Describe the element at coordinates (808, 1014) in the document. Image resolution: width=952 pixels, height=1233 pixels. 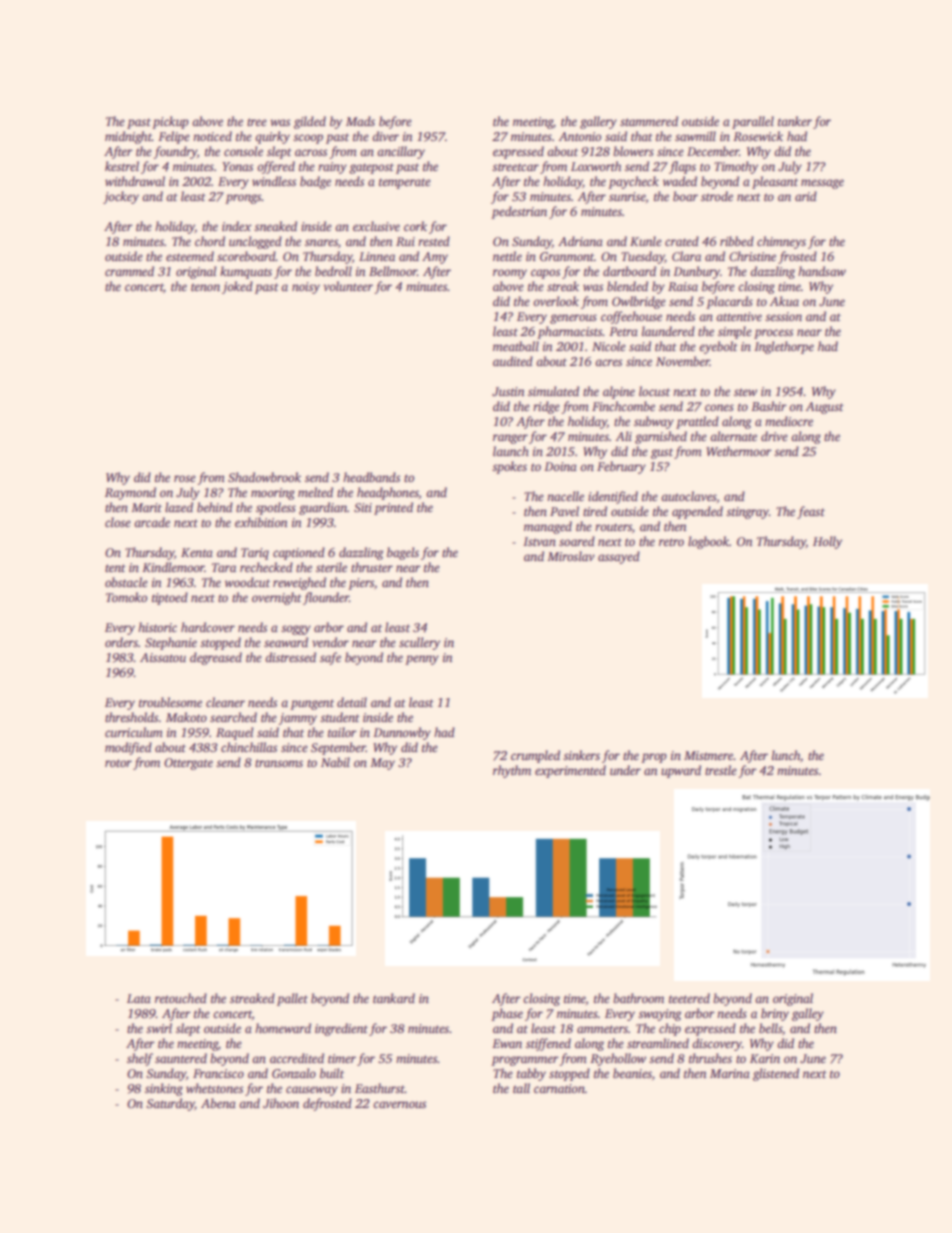
I see `galley` at that location.
